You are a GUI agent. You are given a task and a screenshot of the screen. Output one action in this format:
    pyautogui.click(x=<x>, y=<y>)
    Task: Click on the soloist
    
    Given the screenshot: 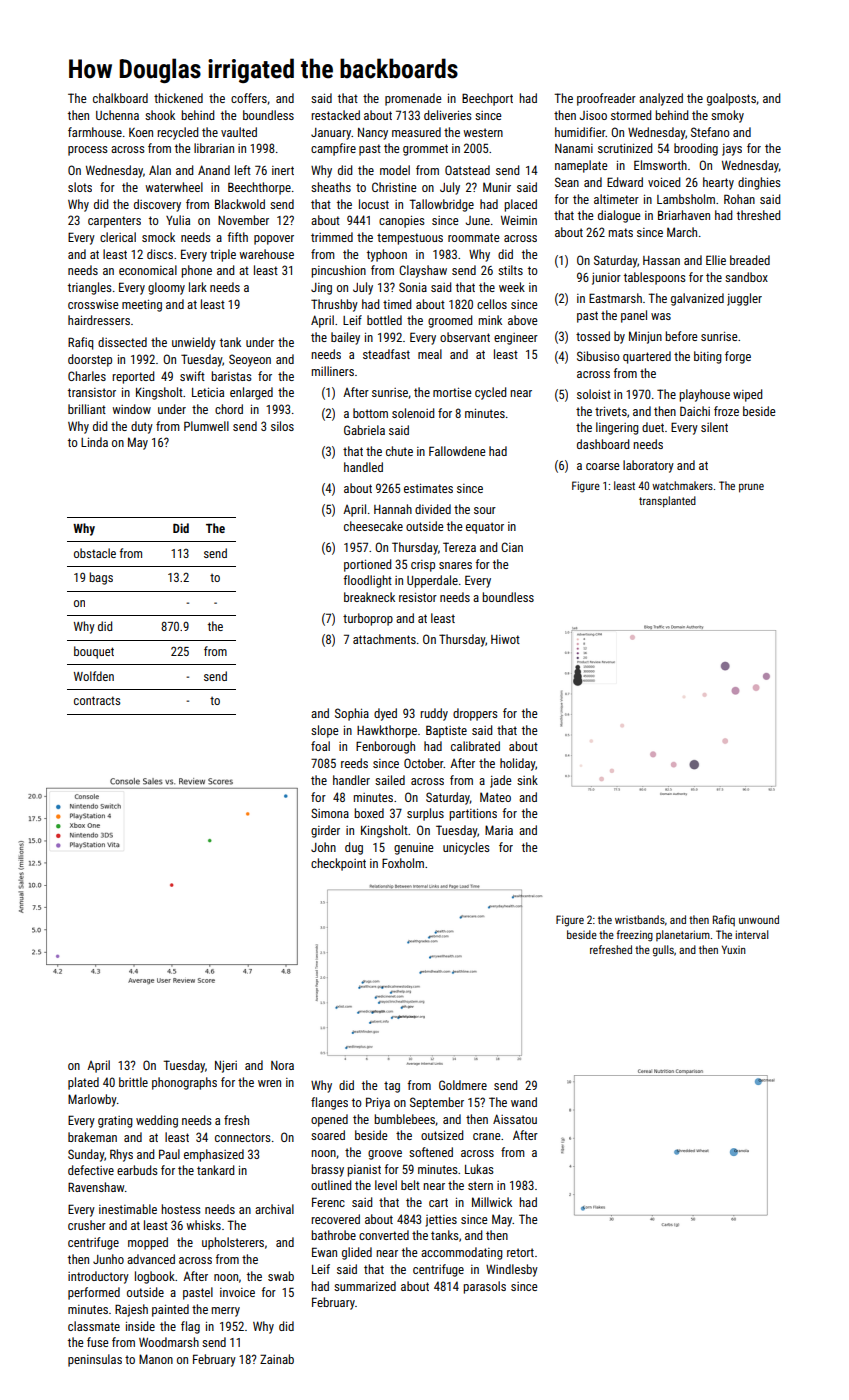 What is the action you would take?
    pyautogui.click(x=594, y=394)
